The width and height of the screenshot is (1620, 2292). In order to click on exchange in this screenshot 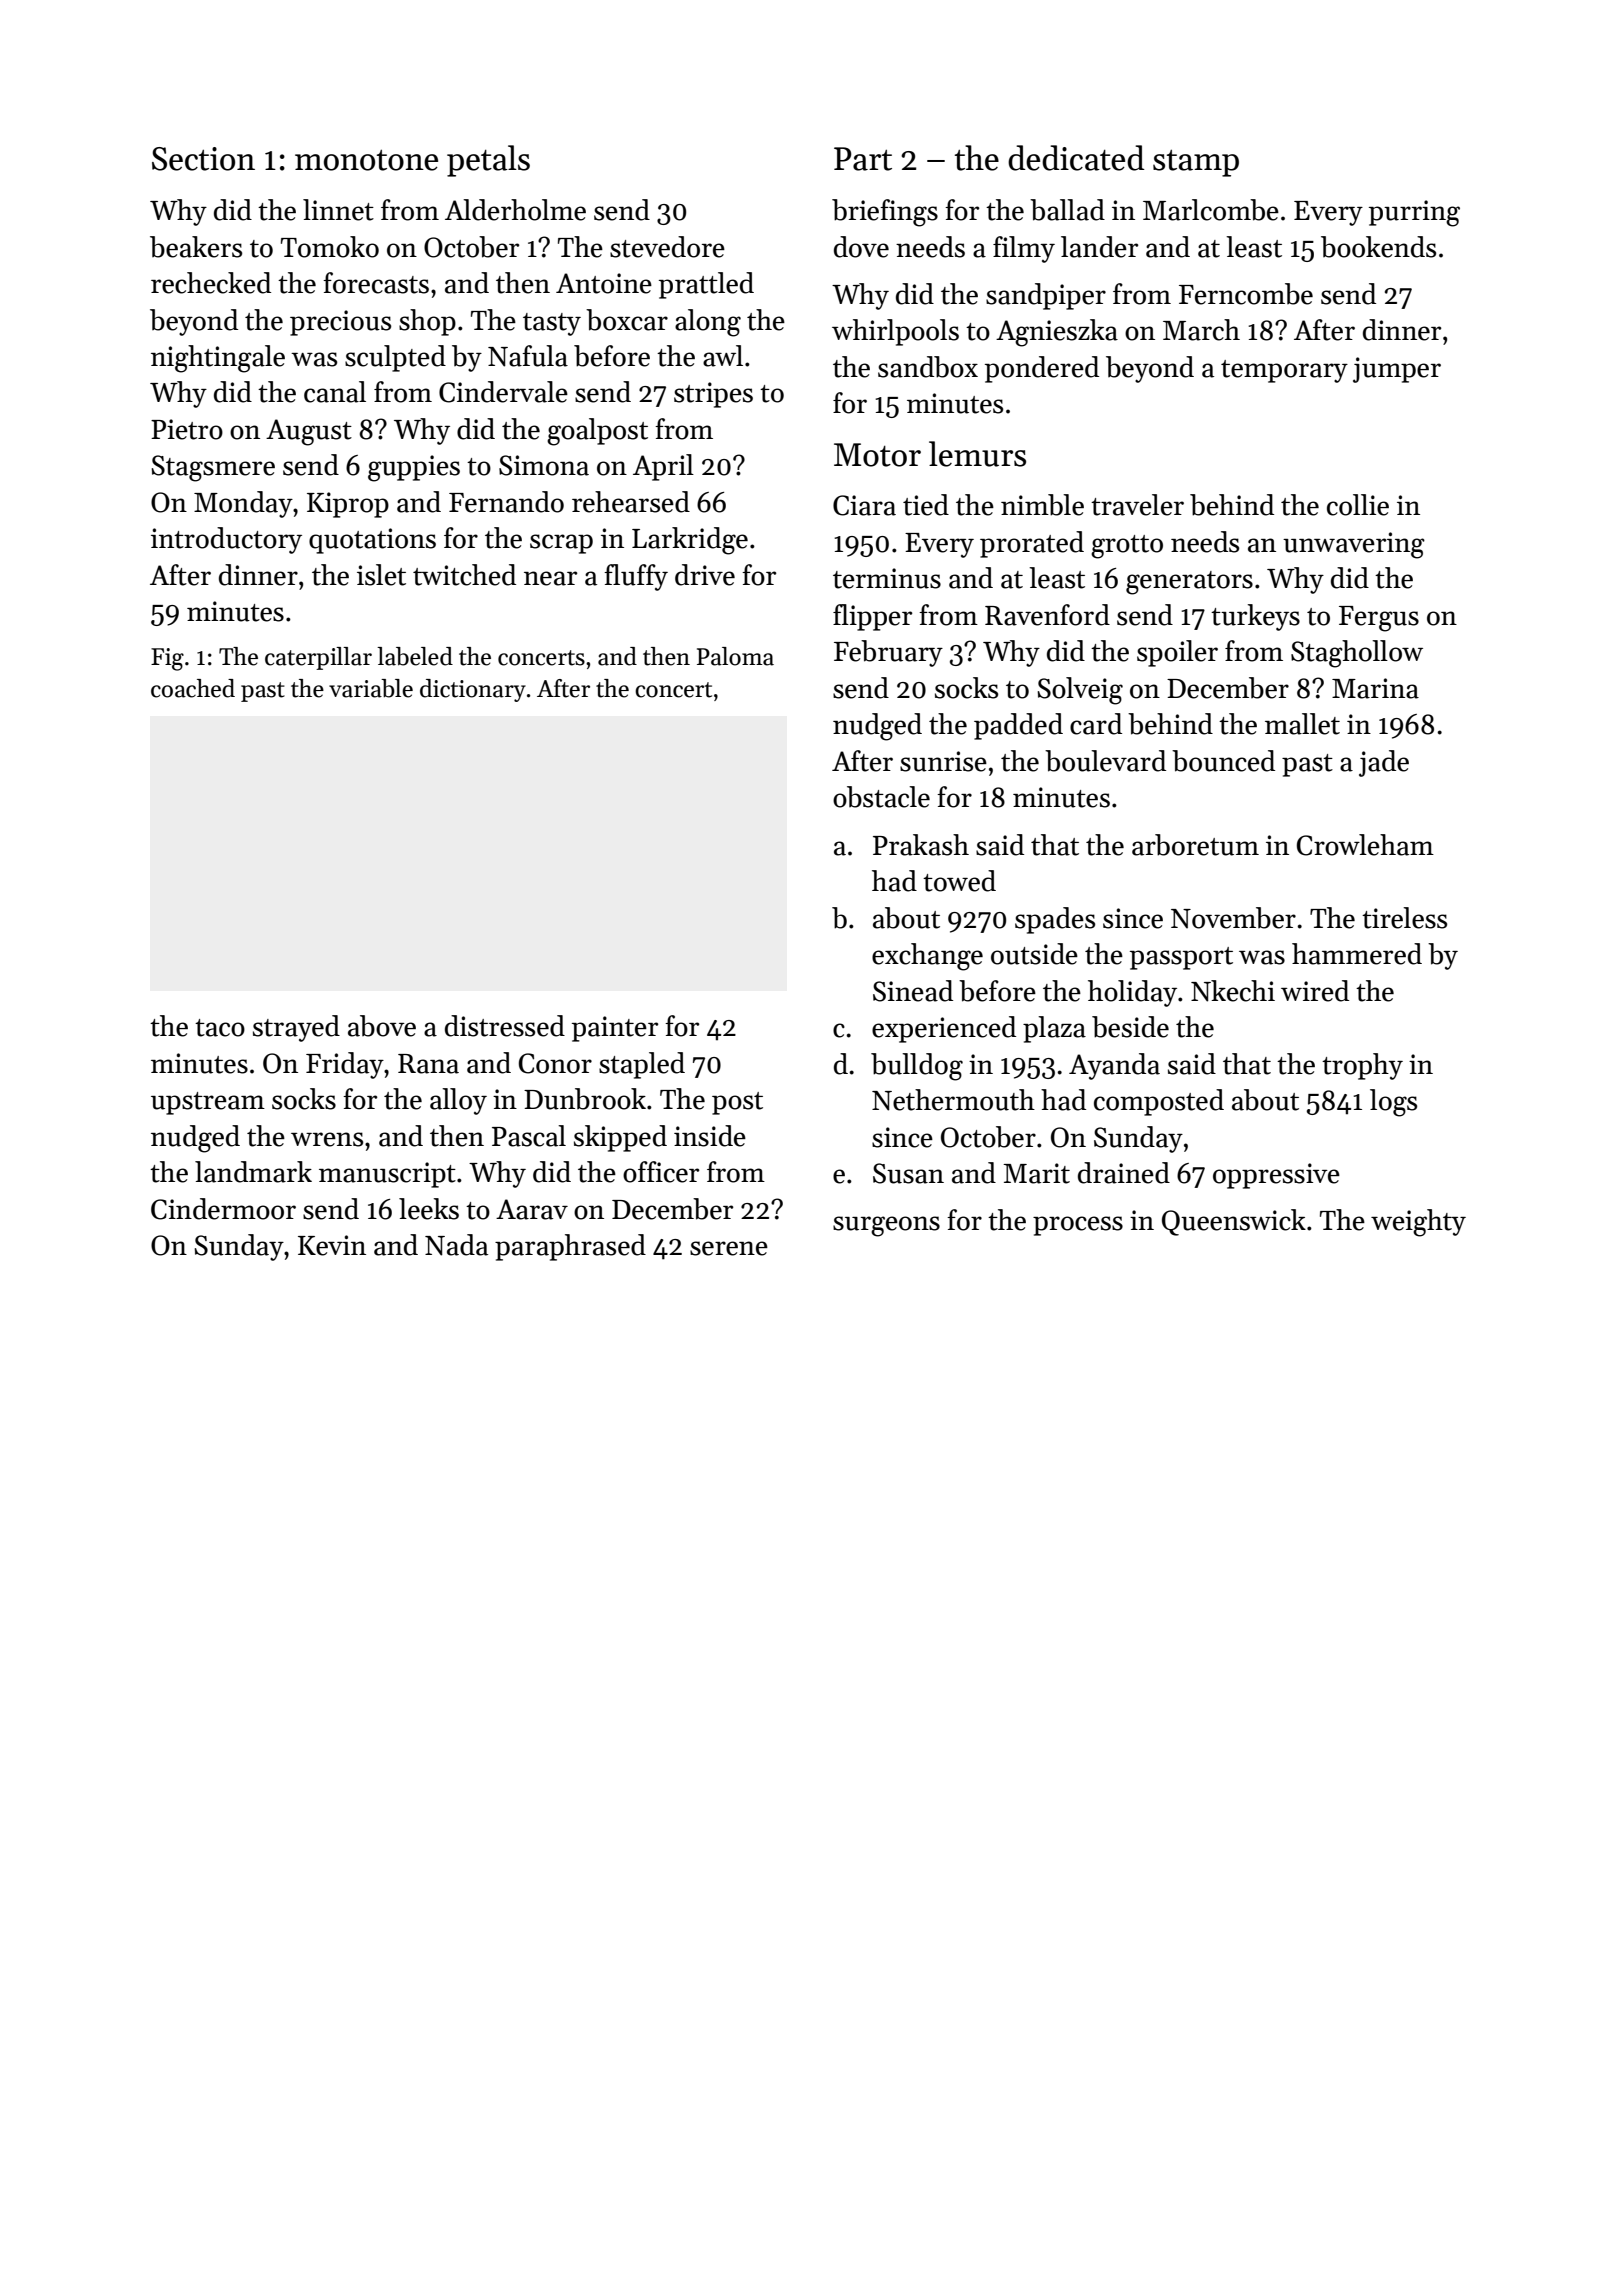, I will do `click(927, 957)`.
